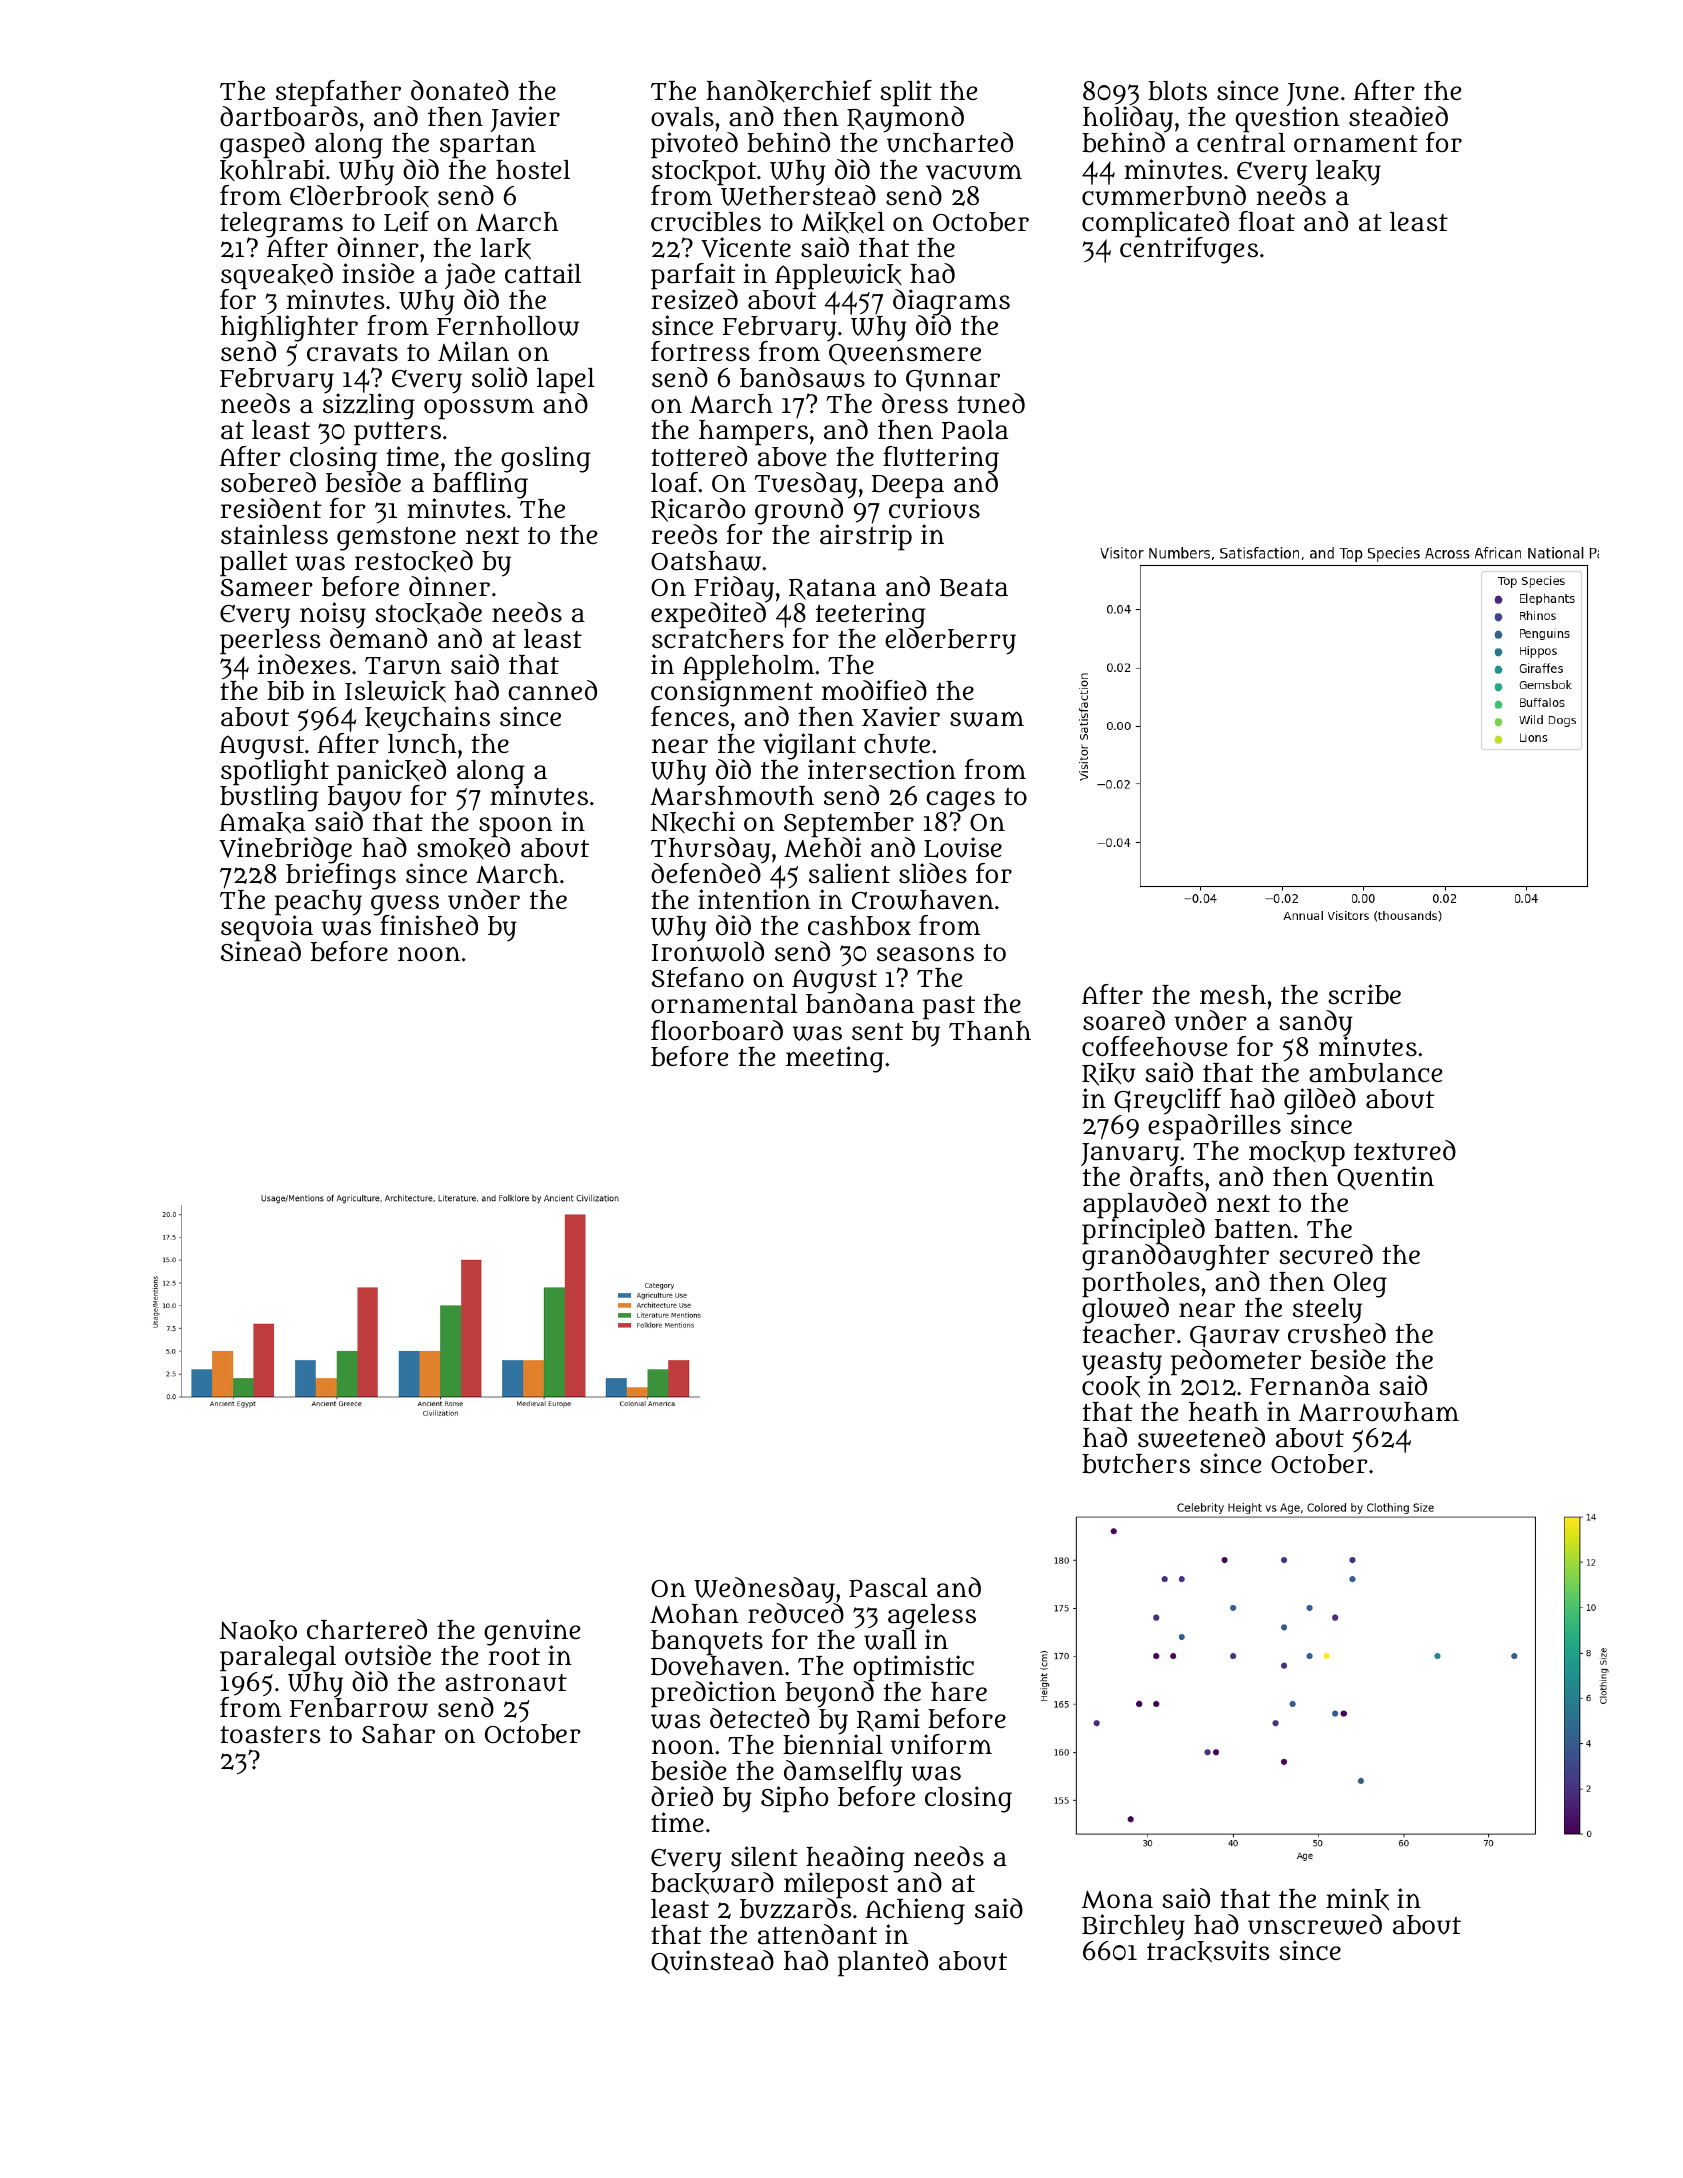 The width and height of the screenshot is (1683, 2178). I want to click on Sahar, so click(398, 1734).
